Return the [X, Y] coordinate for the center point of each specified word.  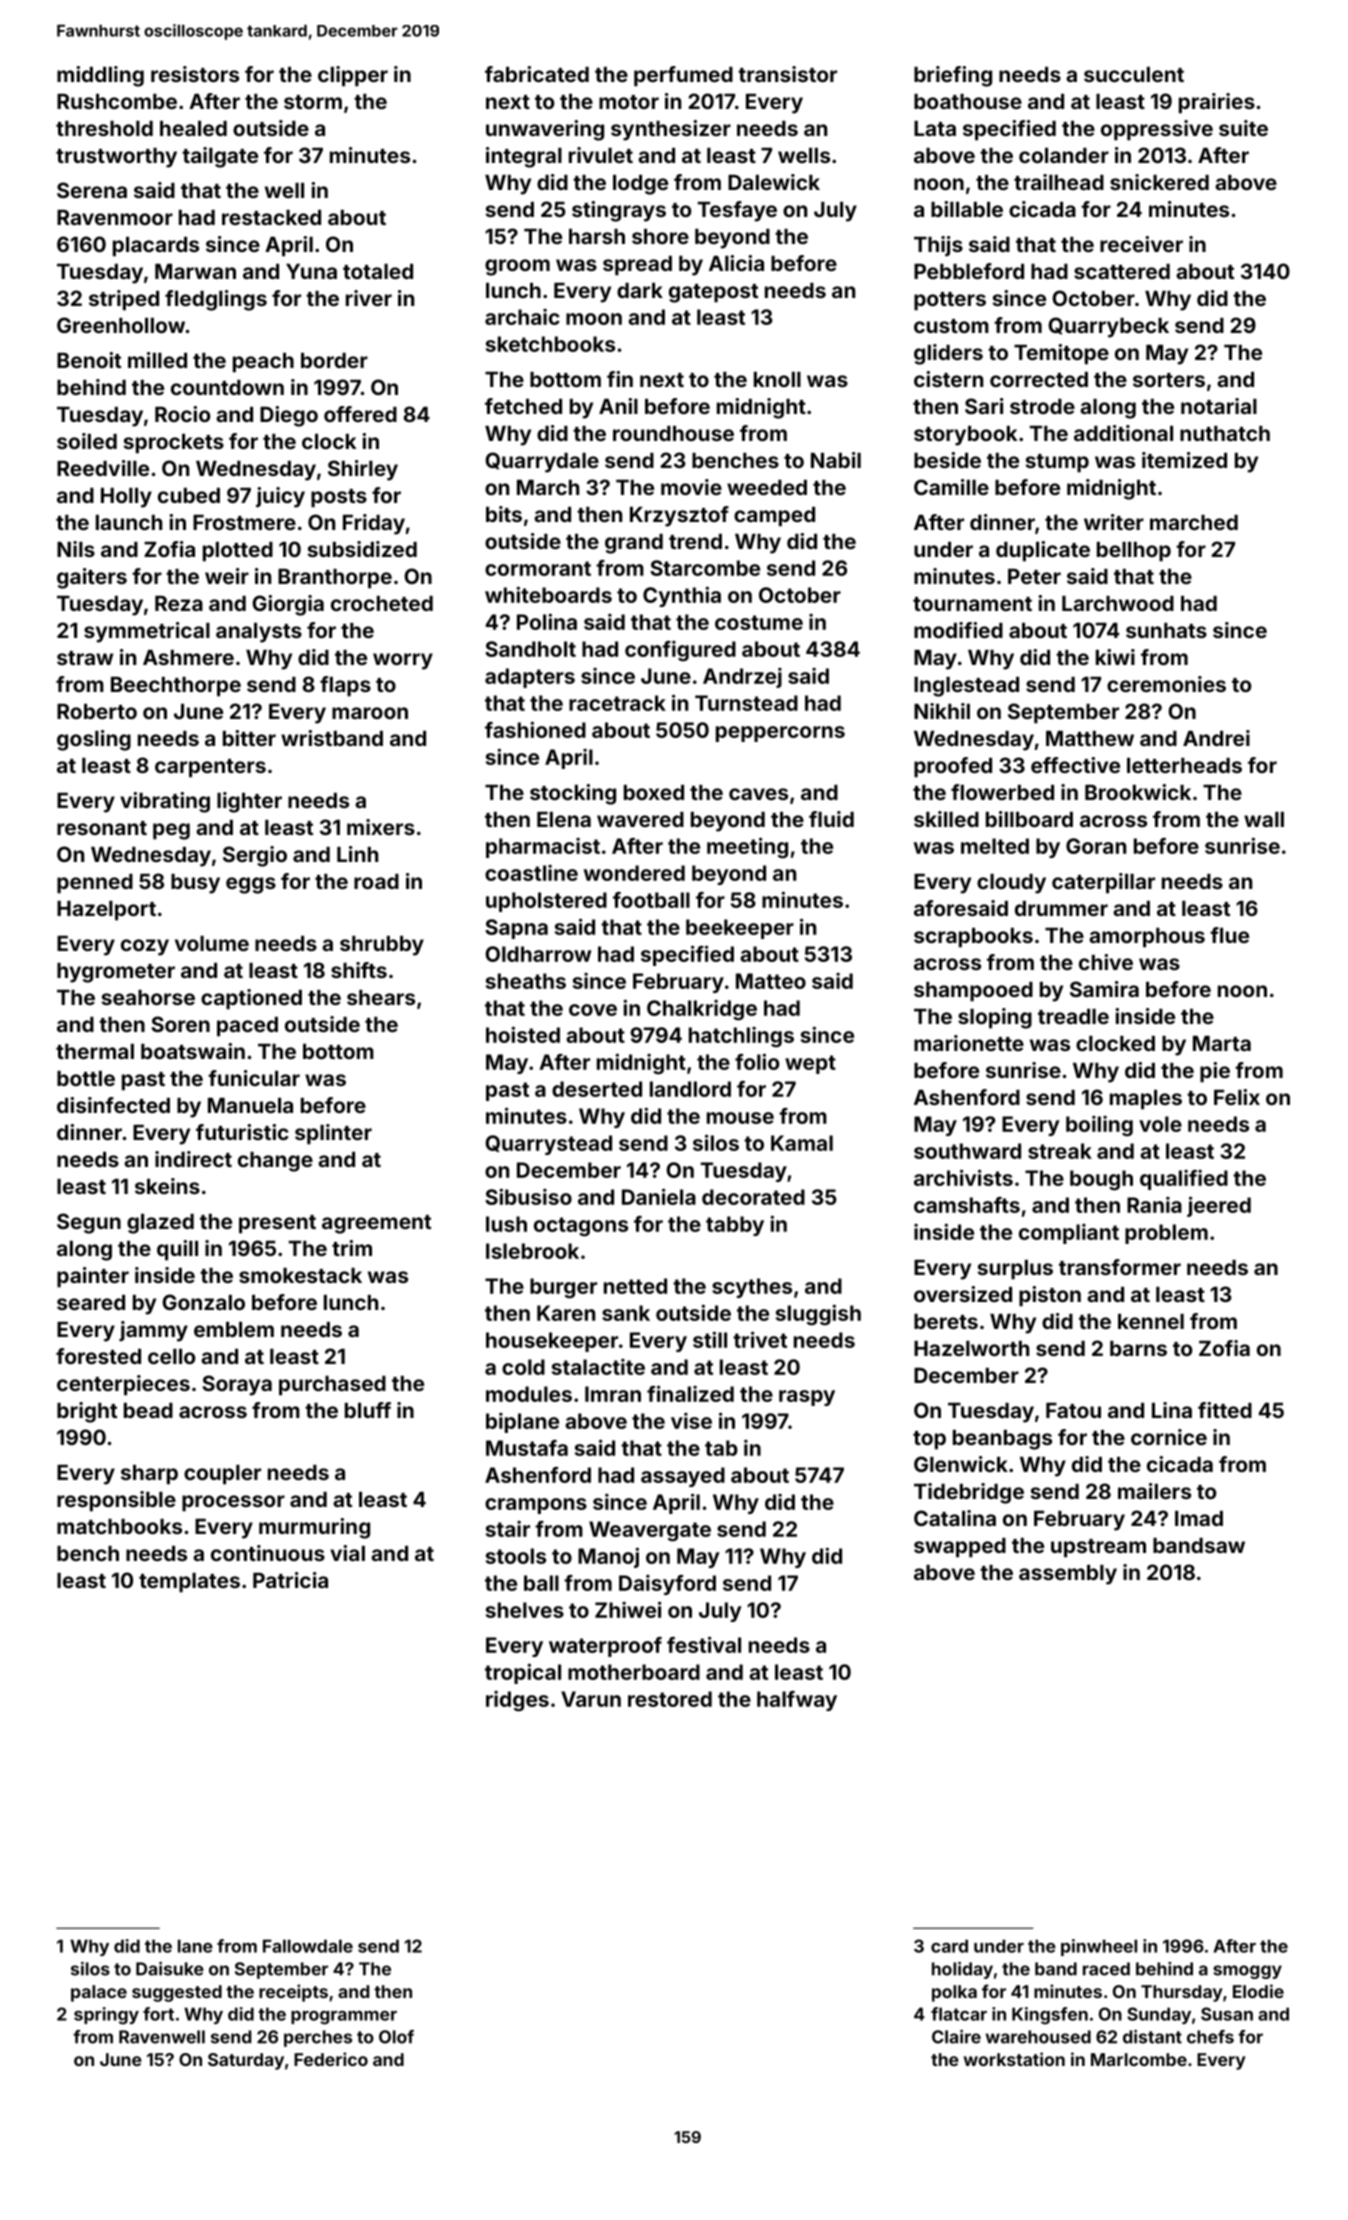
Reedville [103, 468]
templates [189, 1583]
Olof [396, 2037]
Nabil [836, 460]
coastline [531, 873]
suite [1243, 128]
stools [516, 1556]
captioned [251, 999]
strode [1042, 406]
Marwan [195, 271]
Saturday [246, 2061]
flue [1229, 935]
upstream [1098, 1548]
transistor [787, 74]
